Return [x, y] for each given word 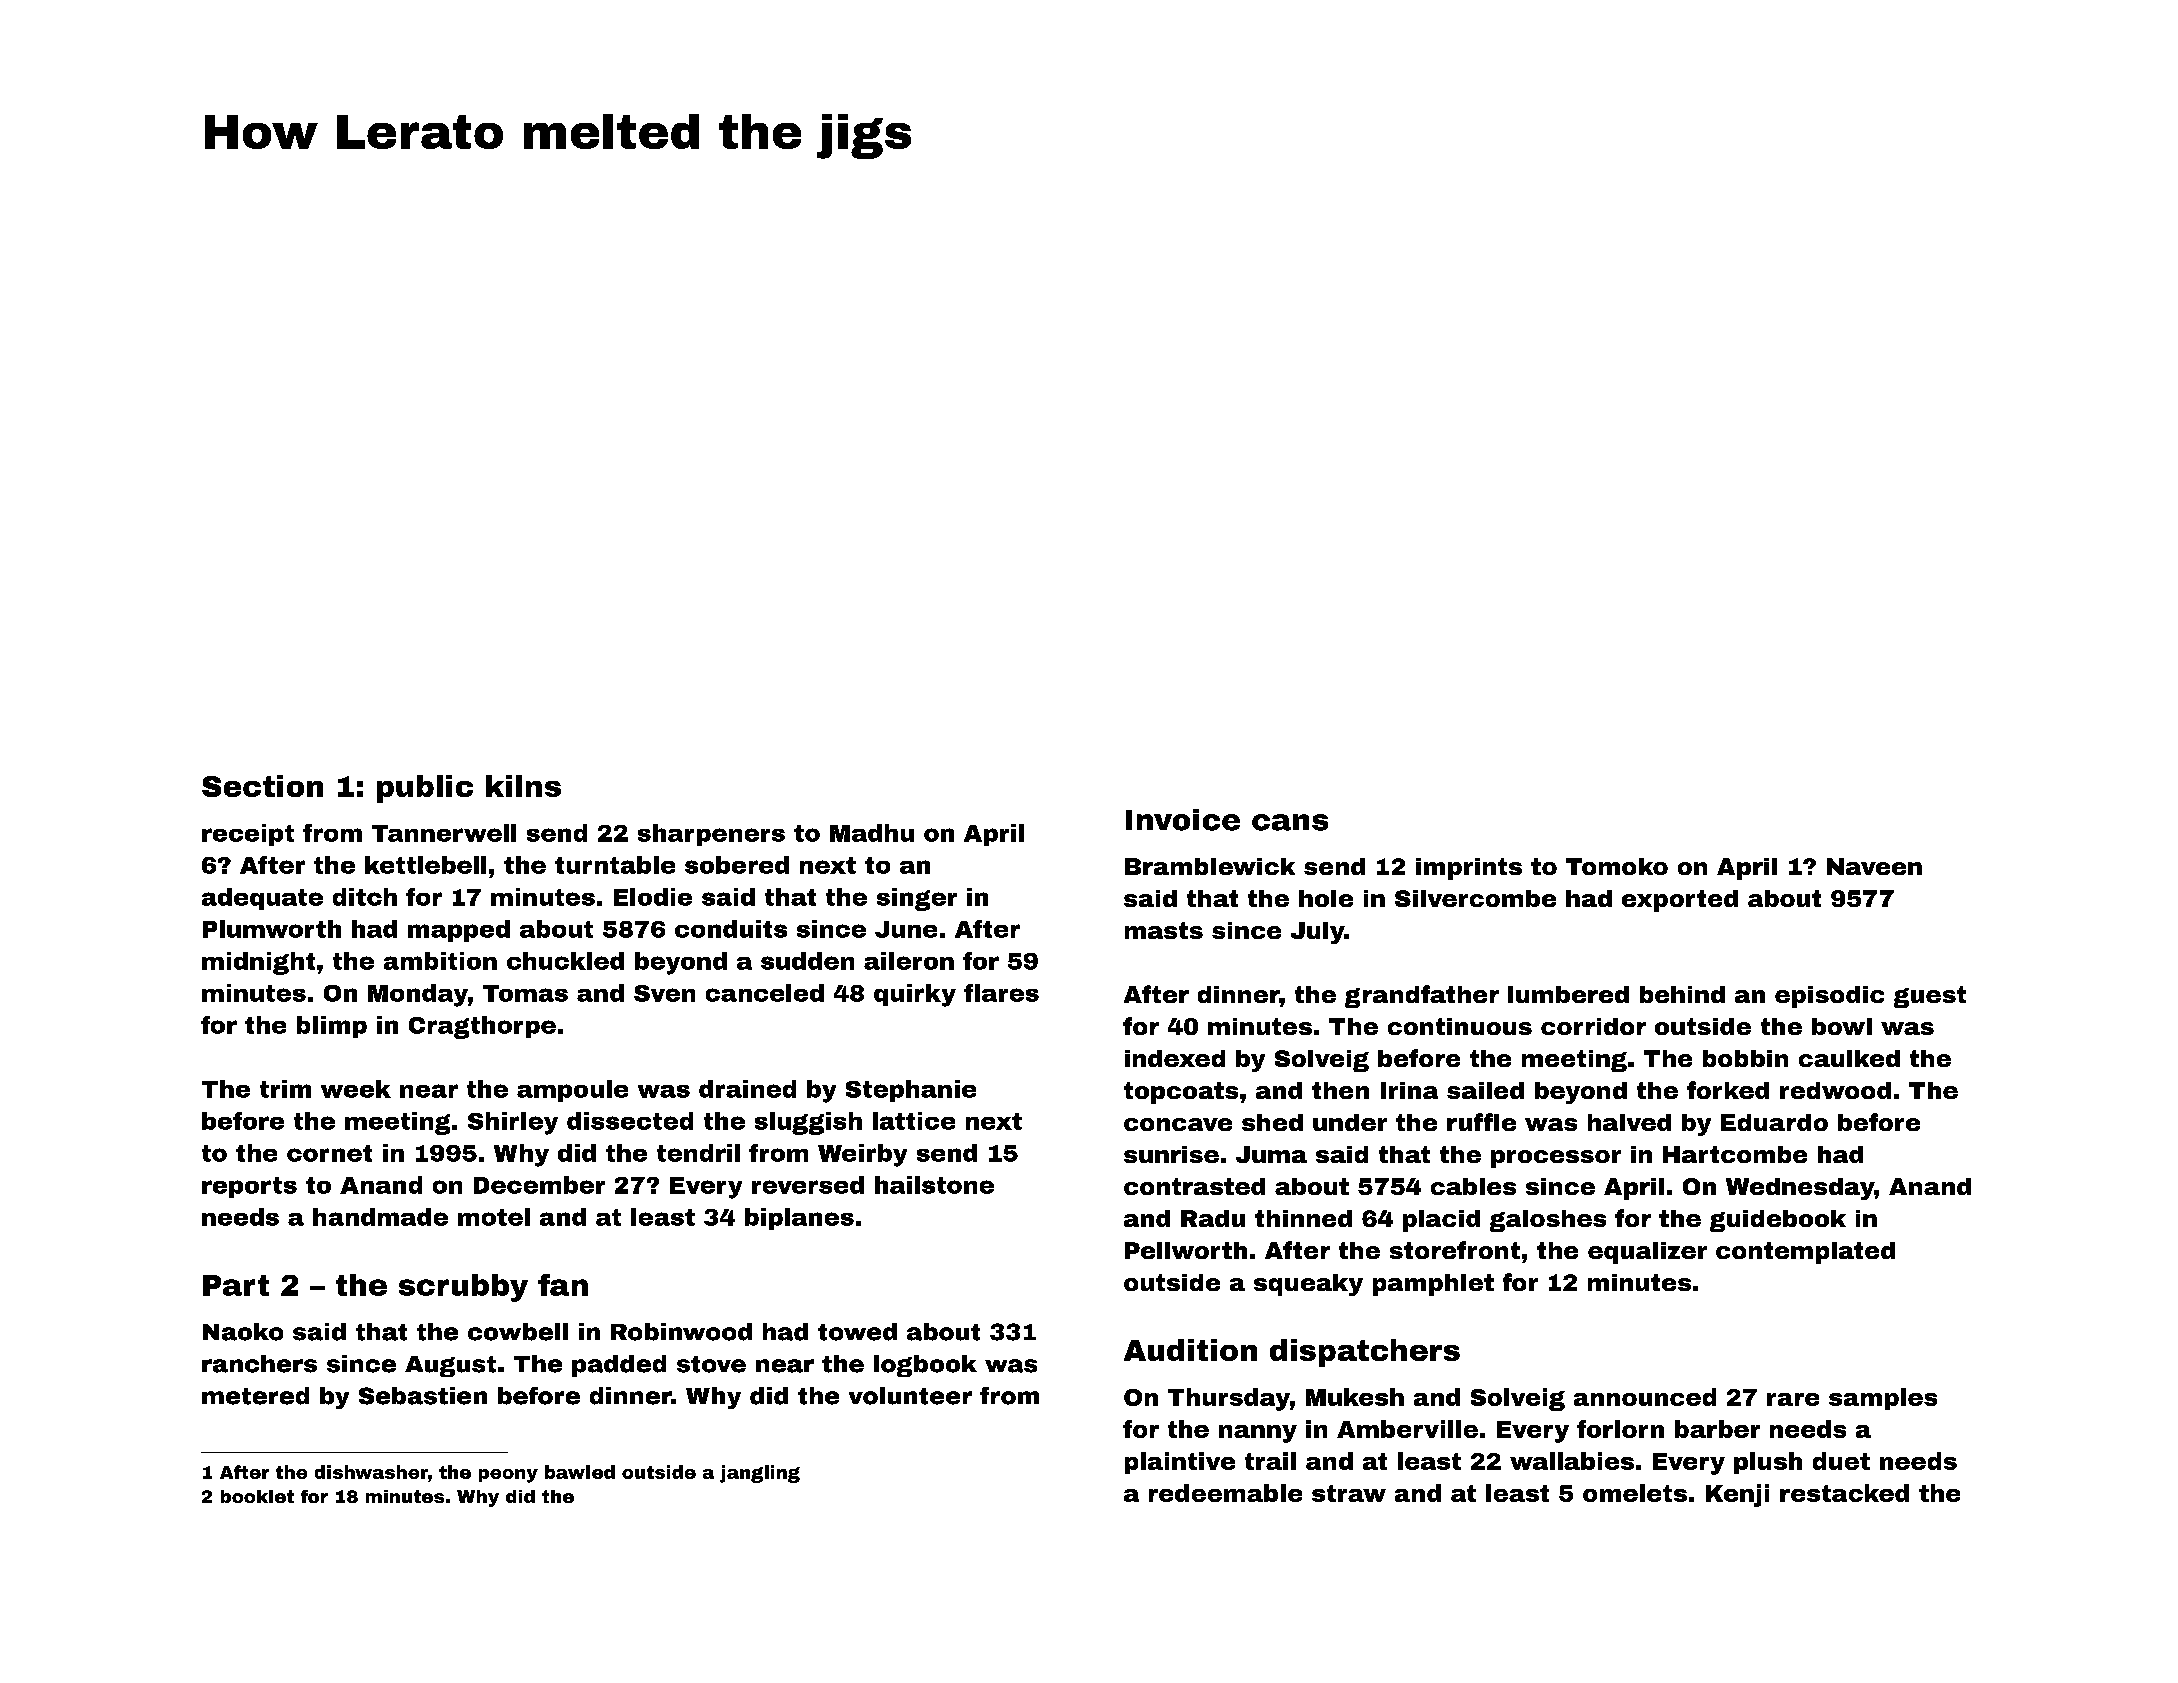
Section [262, 786]
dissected [630, 1121]
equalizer [1647, 1253]
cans [1290, 822]
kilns [523, 786]
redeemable [1225, 1493]
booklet [257, 1496]
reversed [808, 1185]
